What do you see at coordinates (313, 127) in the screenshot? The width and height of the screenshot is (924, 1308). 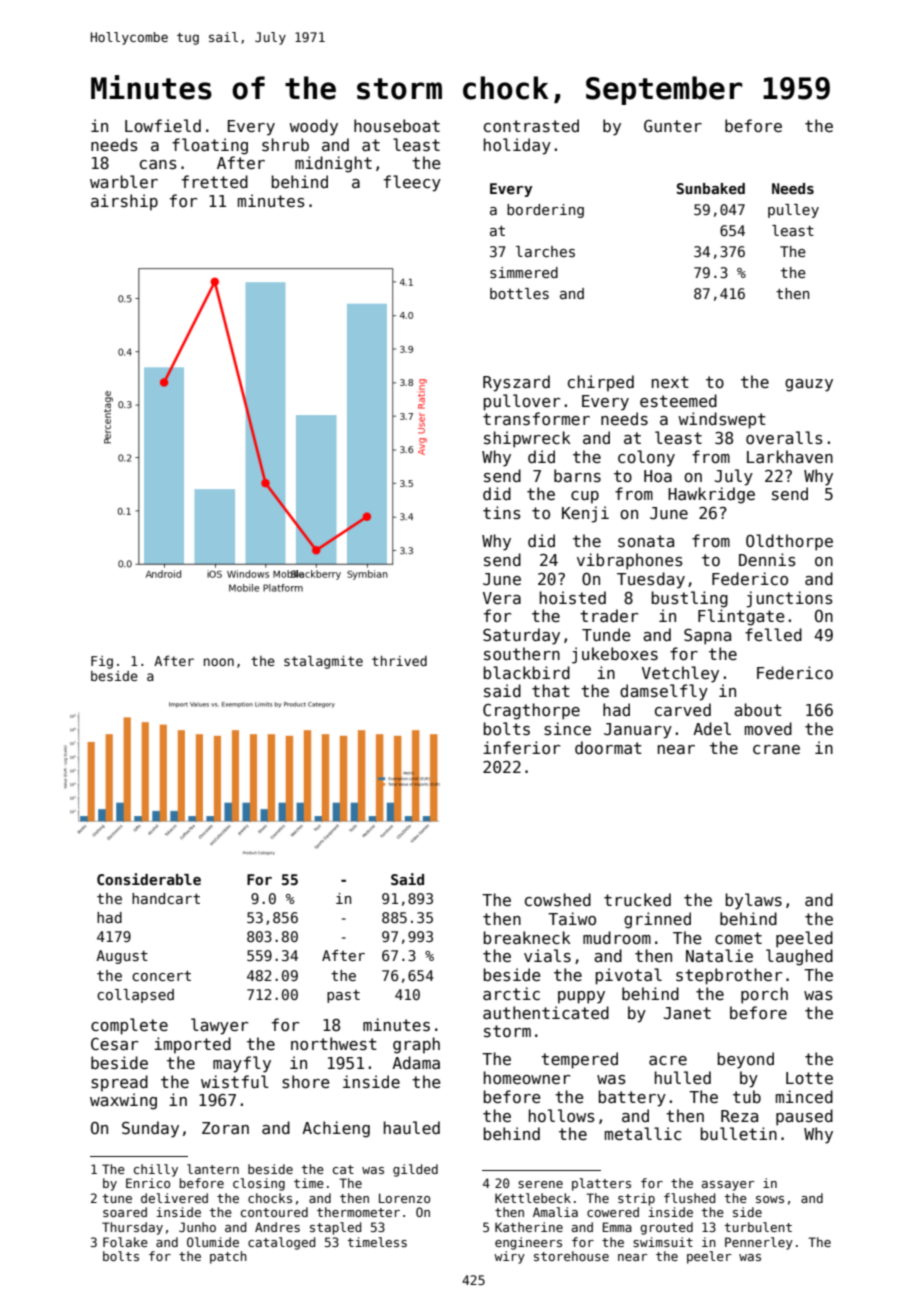 I see `woody` at bounding box center [313, 127].
